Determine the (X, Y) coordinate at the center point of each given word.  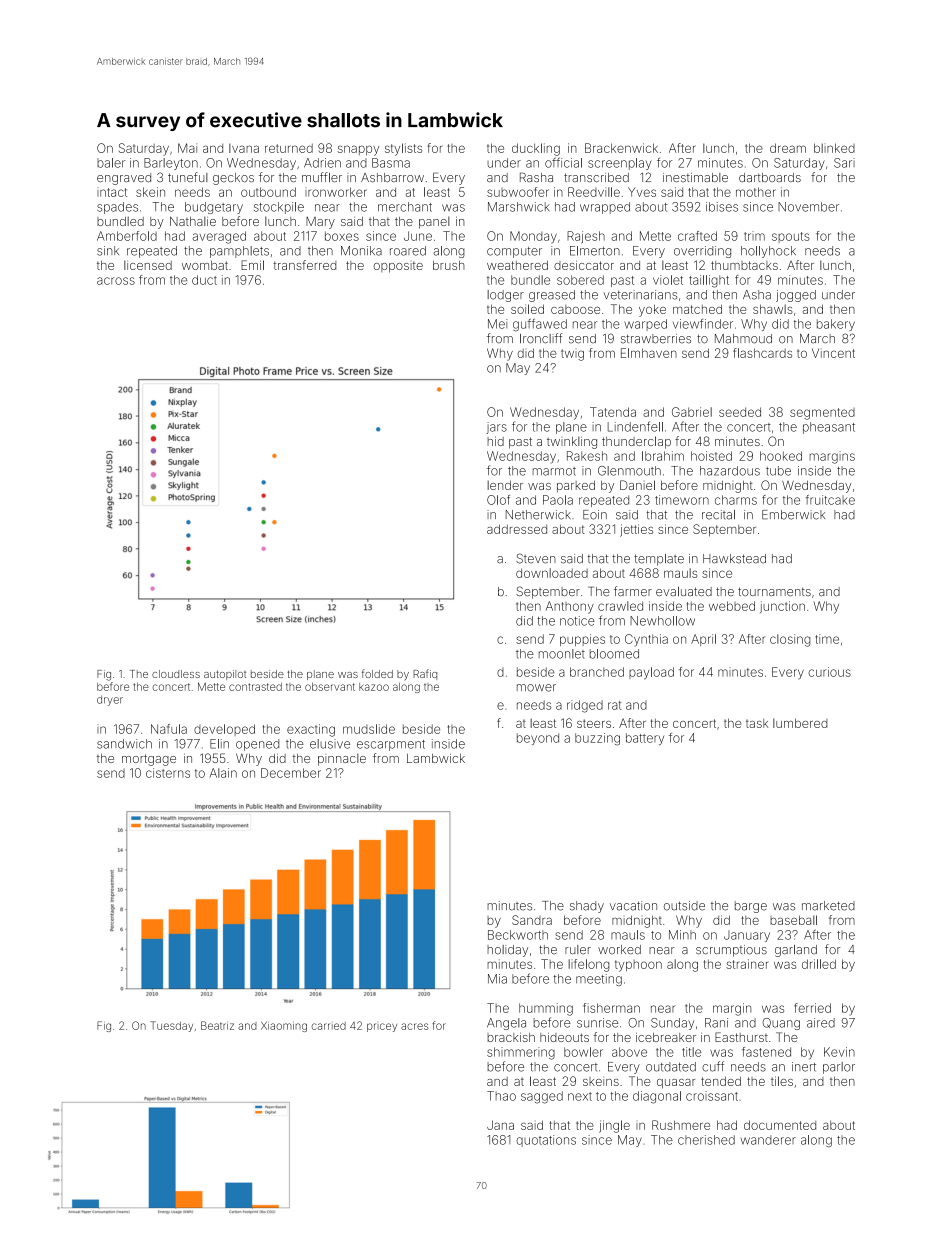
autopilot (225, 675)
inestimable (695, 177)
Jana (500, 1125)
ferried (812, 1008)
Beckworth (518, 935)
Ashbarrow (392, 177)
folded (377, 673)
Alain (223, 773)
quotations (546, 1141)
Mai (187, 148)
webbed (732, 606)
